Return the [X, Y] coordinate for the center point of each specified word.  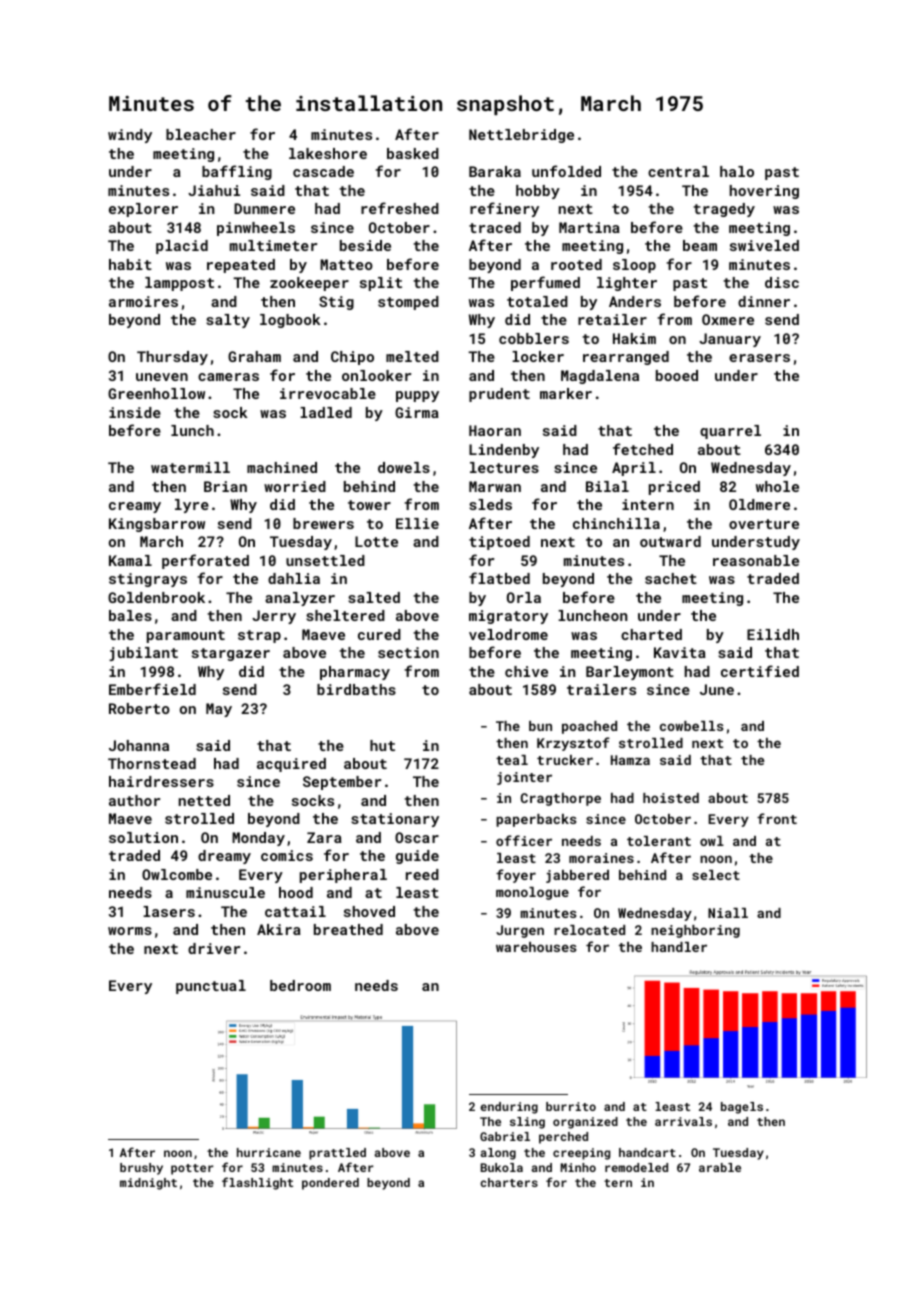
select [716, 875]
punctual [211, 987]
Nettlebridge [521, 136]
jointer [524, 778]
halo [737, 171]
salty [228, 321]
